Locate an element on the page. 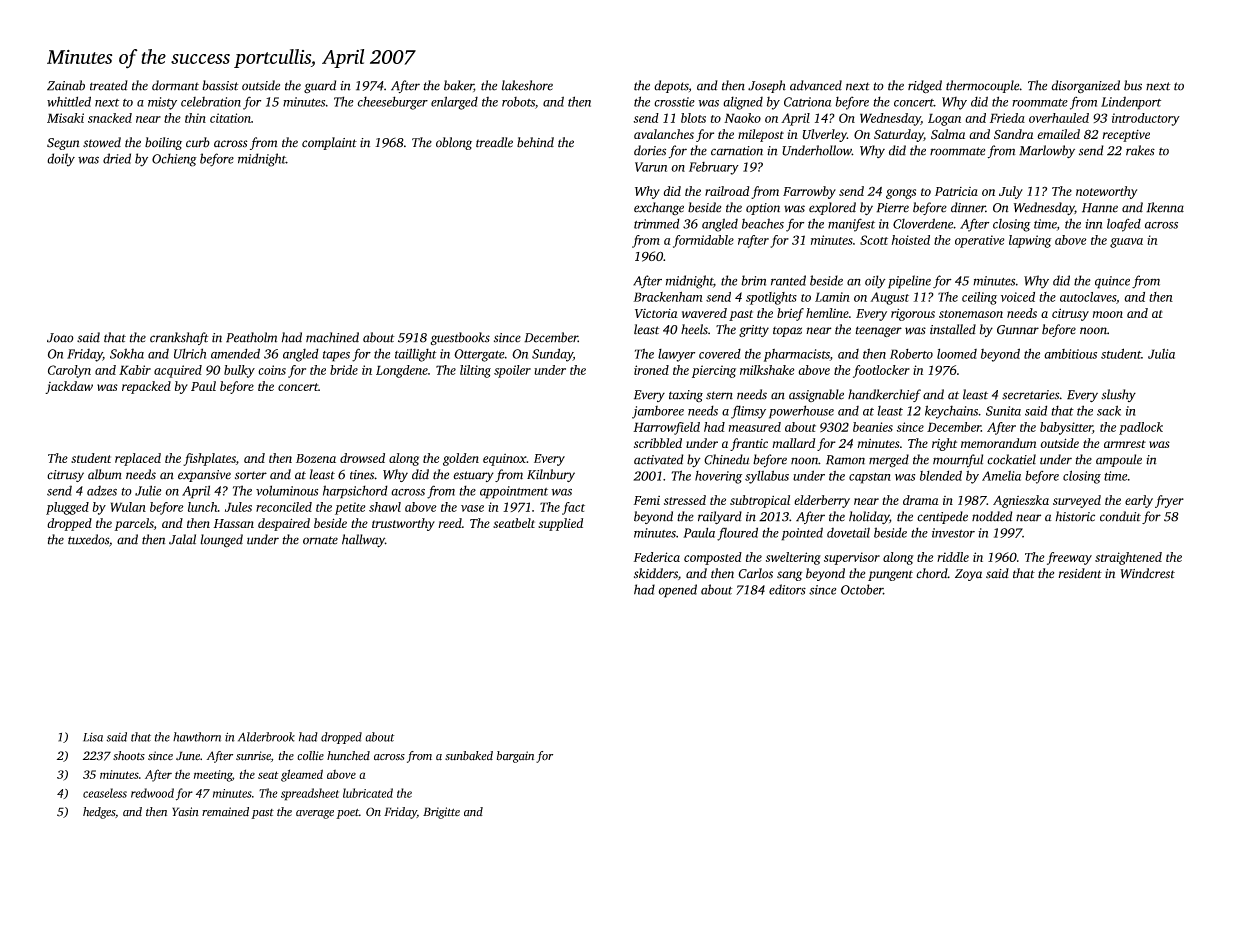 The image size is (1233, 952). freeway is located at coordinates (1069, 558).
